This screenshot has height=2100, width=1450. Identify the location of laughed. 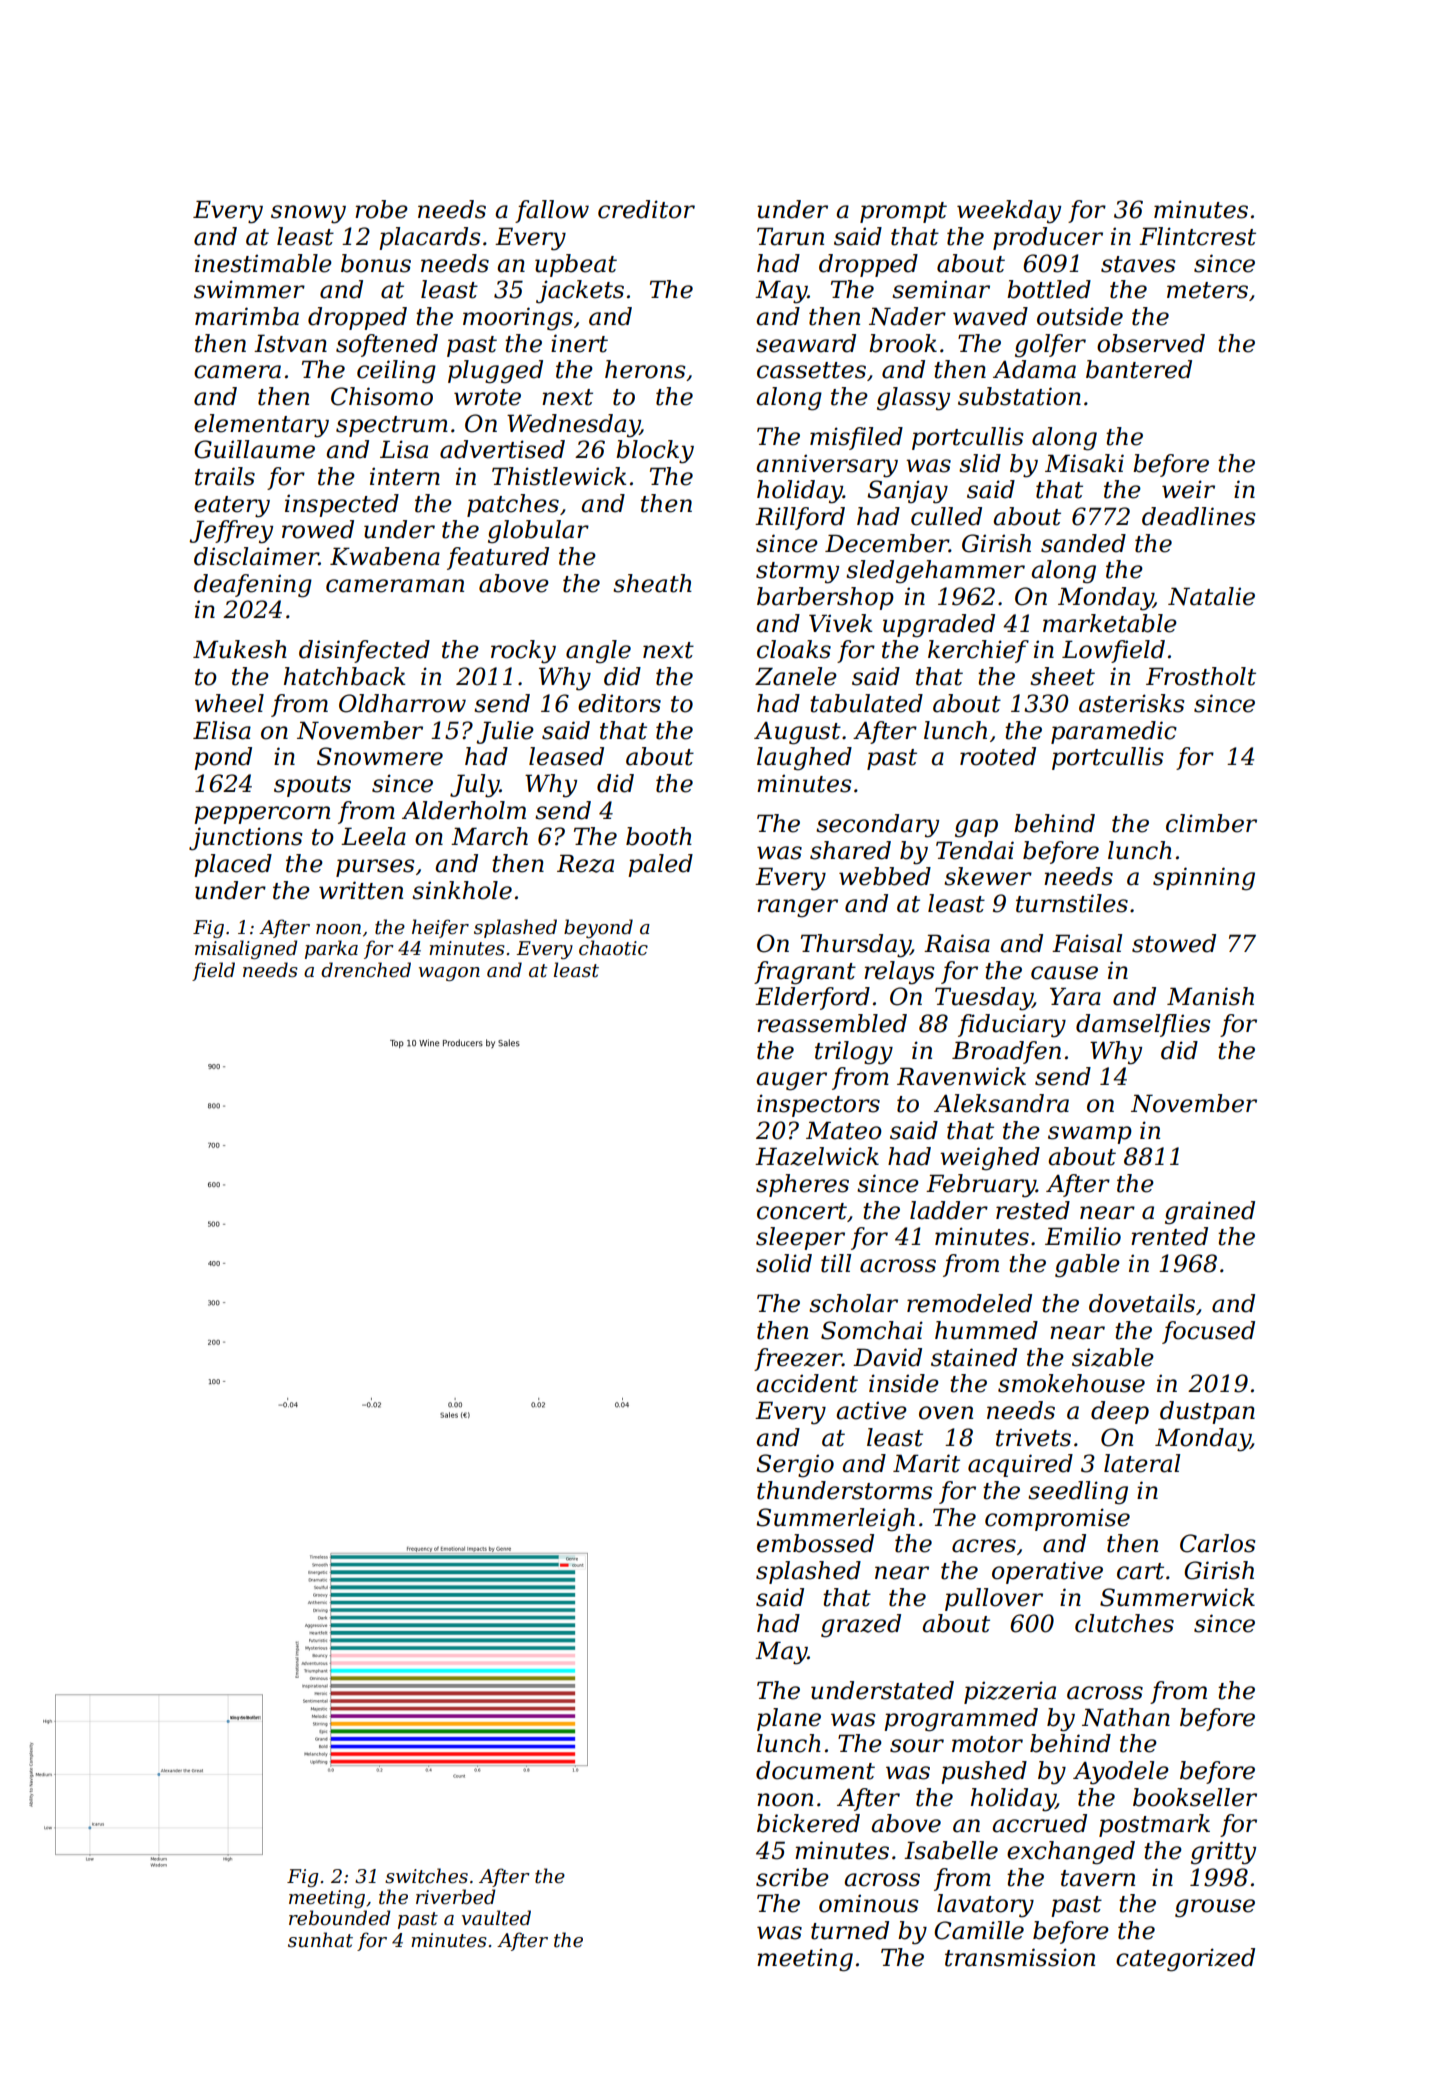
(804, 758).
